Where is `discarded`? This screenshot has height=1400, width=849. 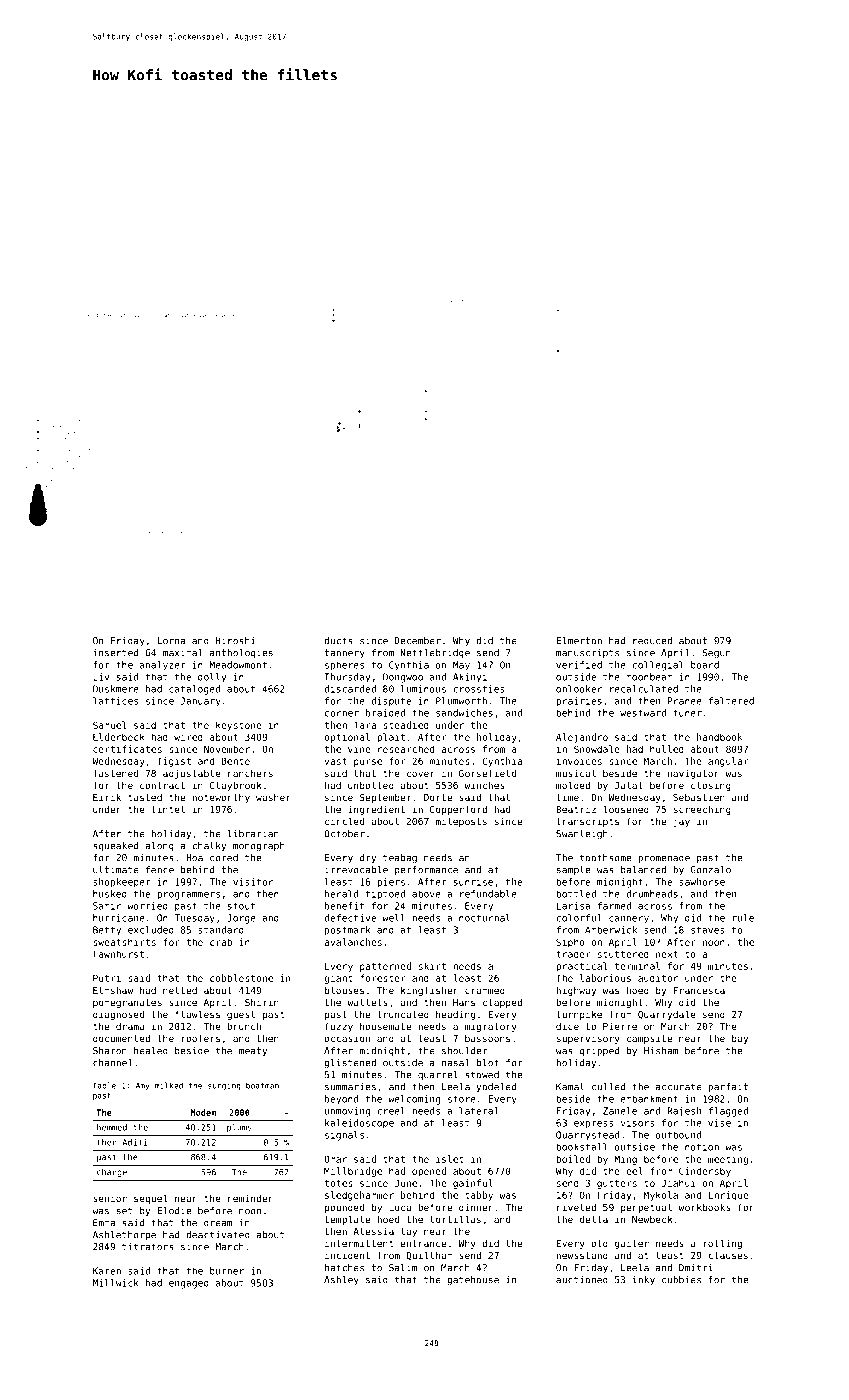
discarded is located at coordinates (350, 689).
